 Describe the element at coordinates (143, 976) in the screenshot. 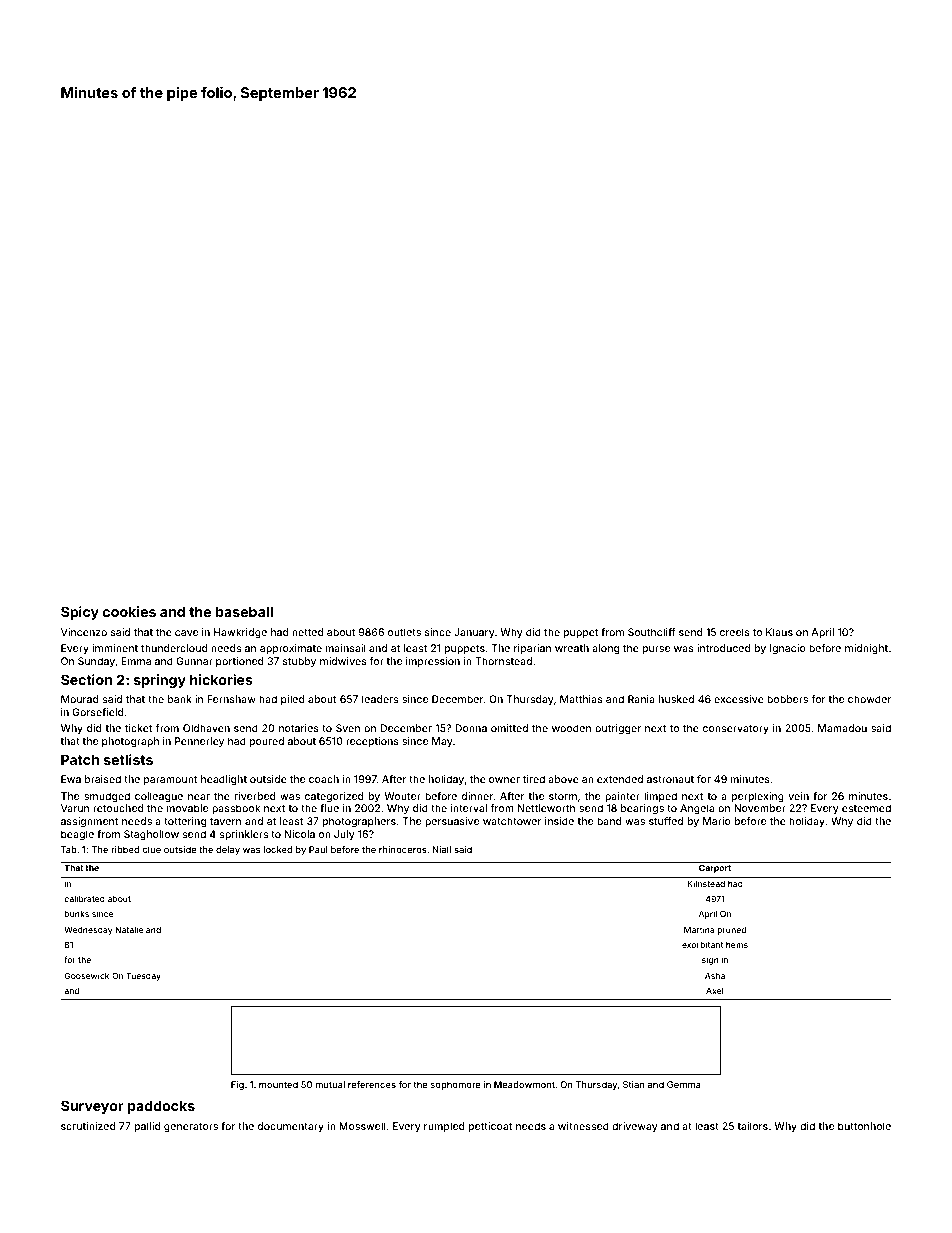

I see `Tuesday` at that location.
